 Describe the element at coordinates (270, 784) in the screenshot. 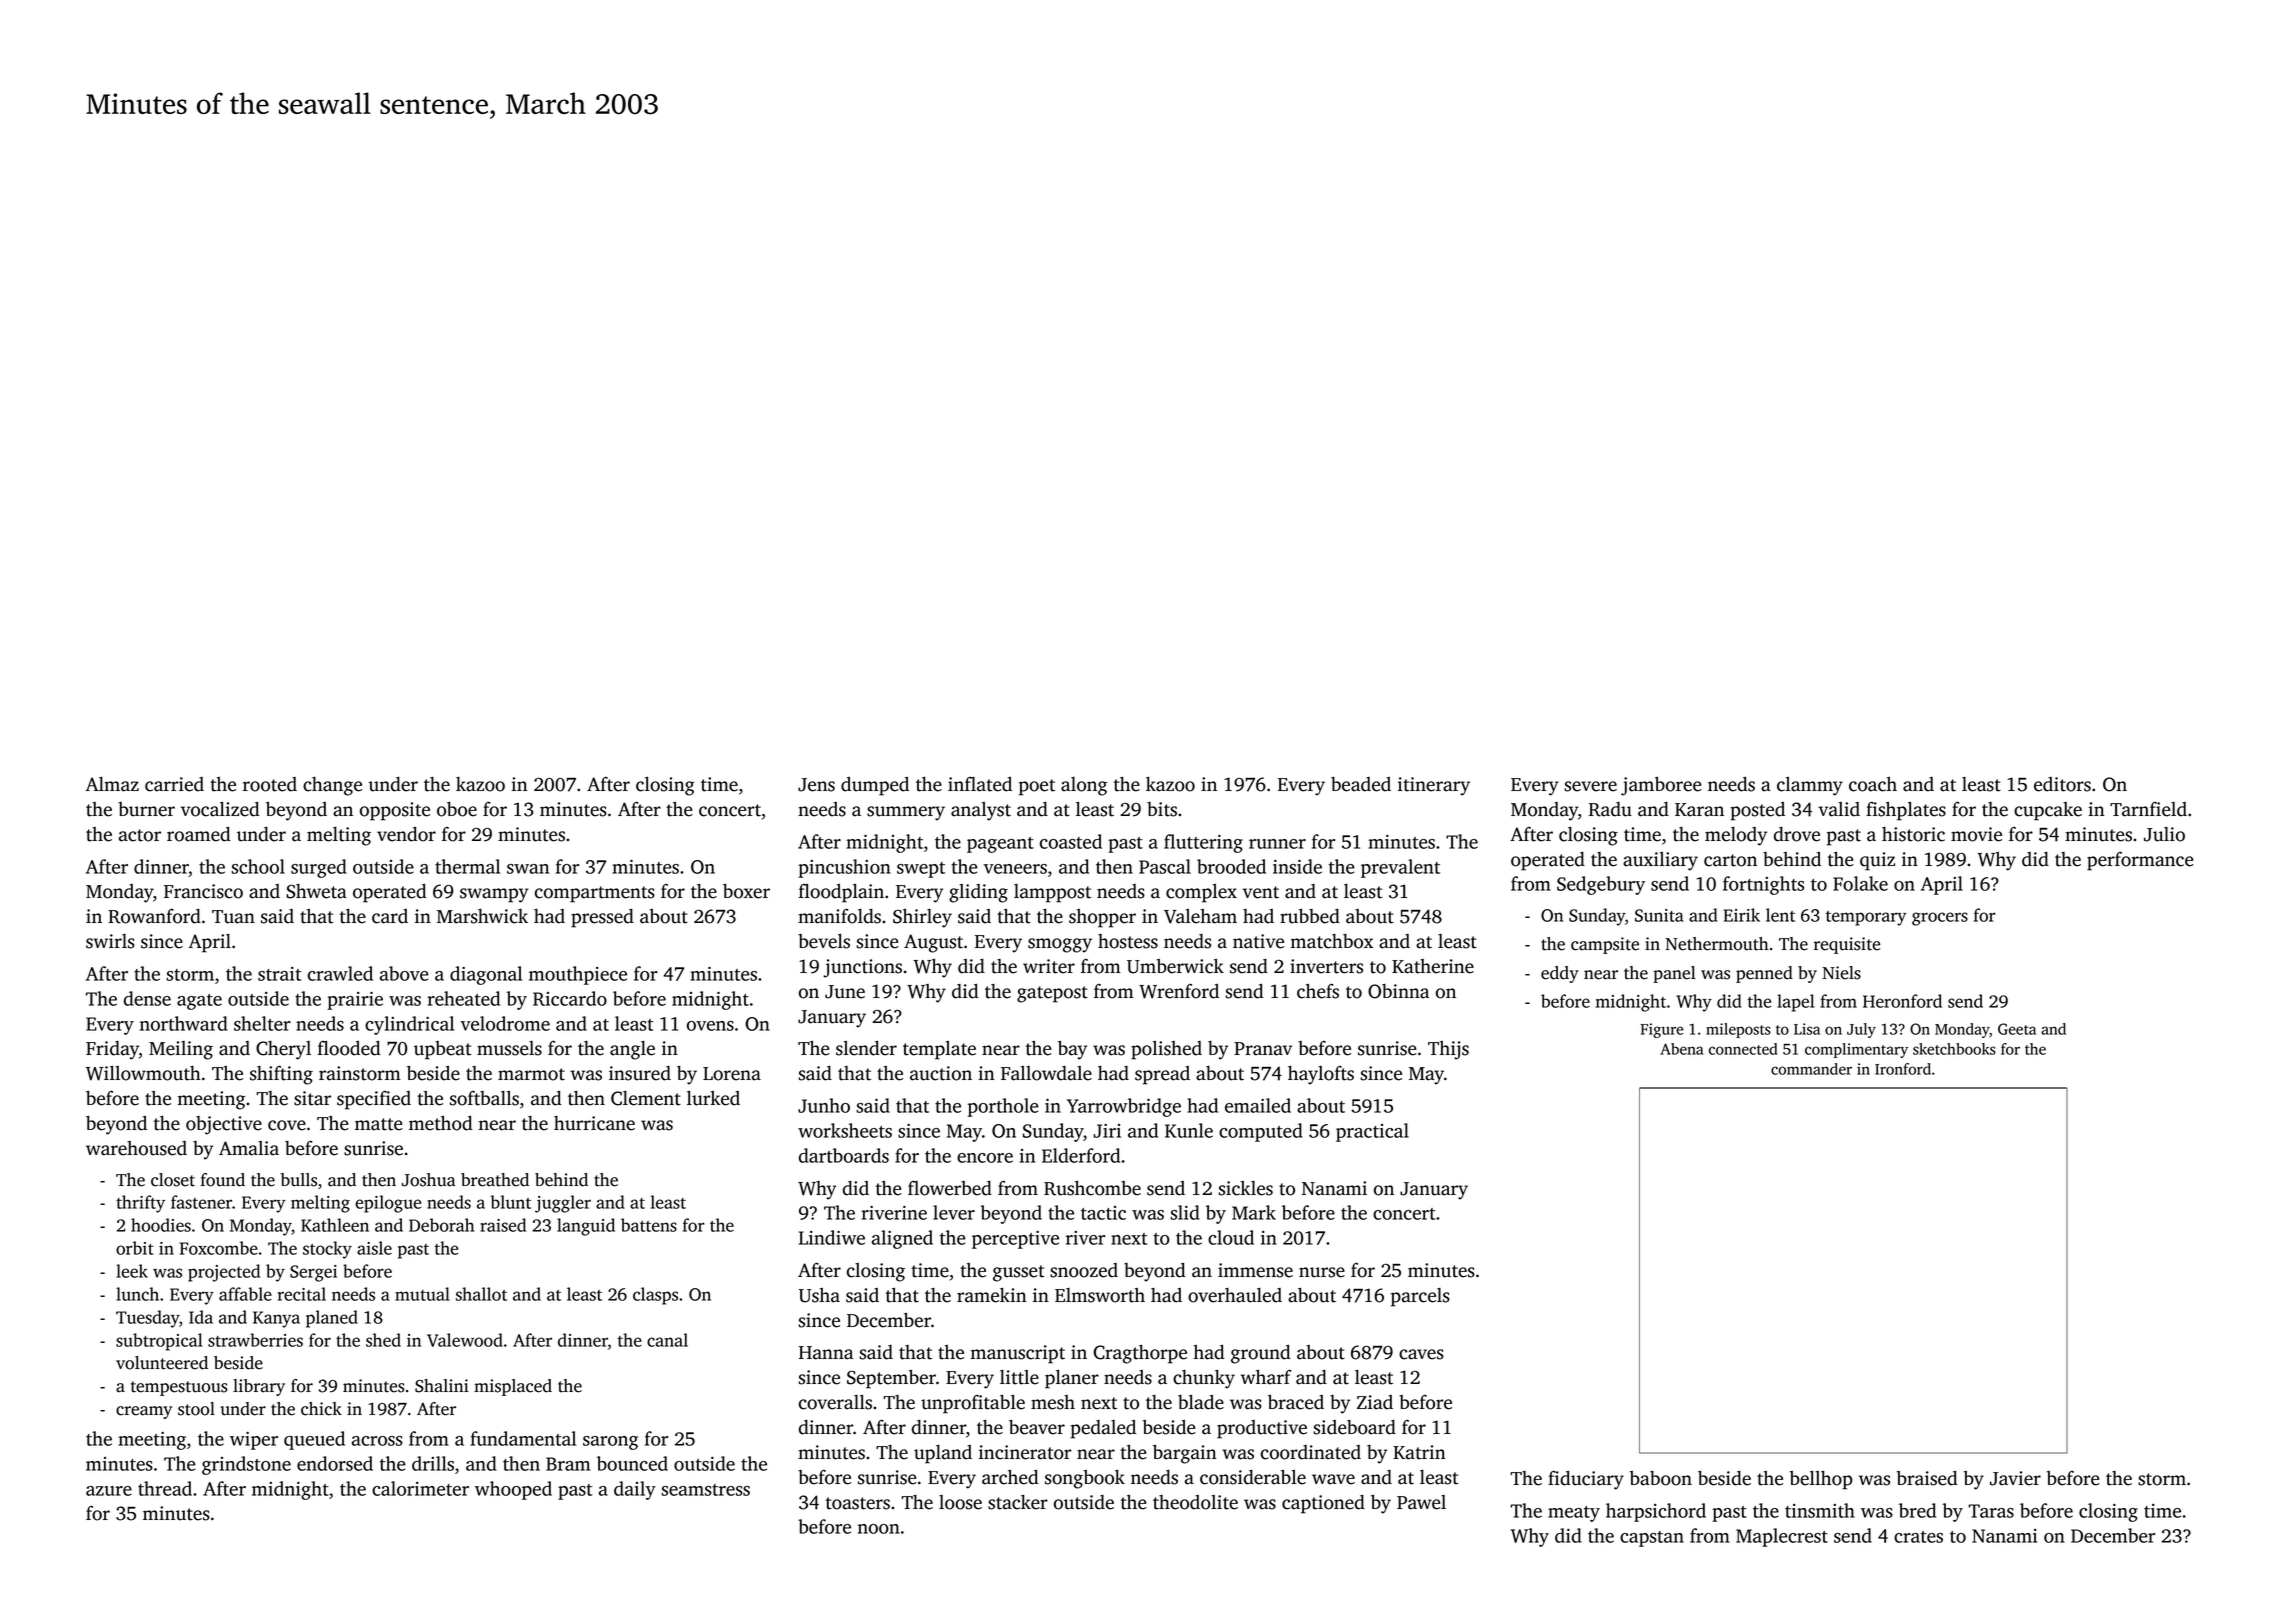

I see `rooted` at that location.
